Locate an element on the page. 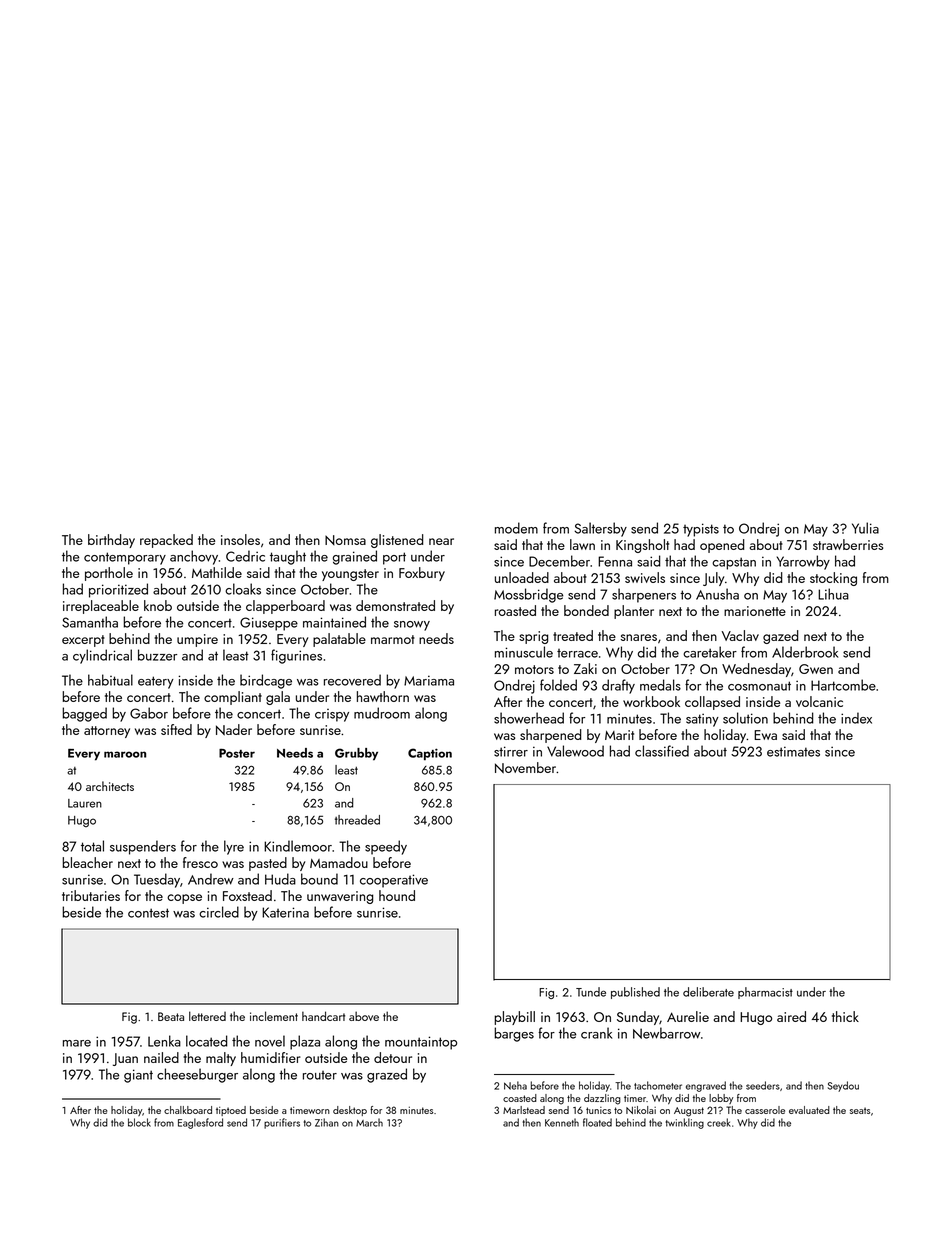 The image size is (952, 1233). detour is located at coordinates (393, 1057).
